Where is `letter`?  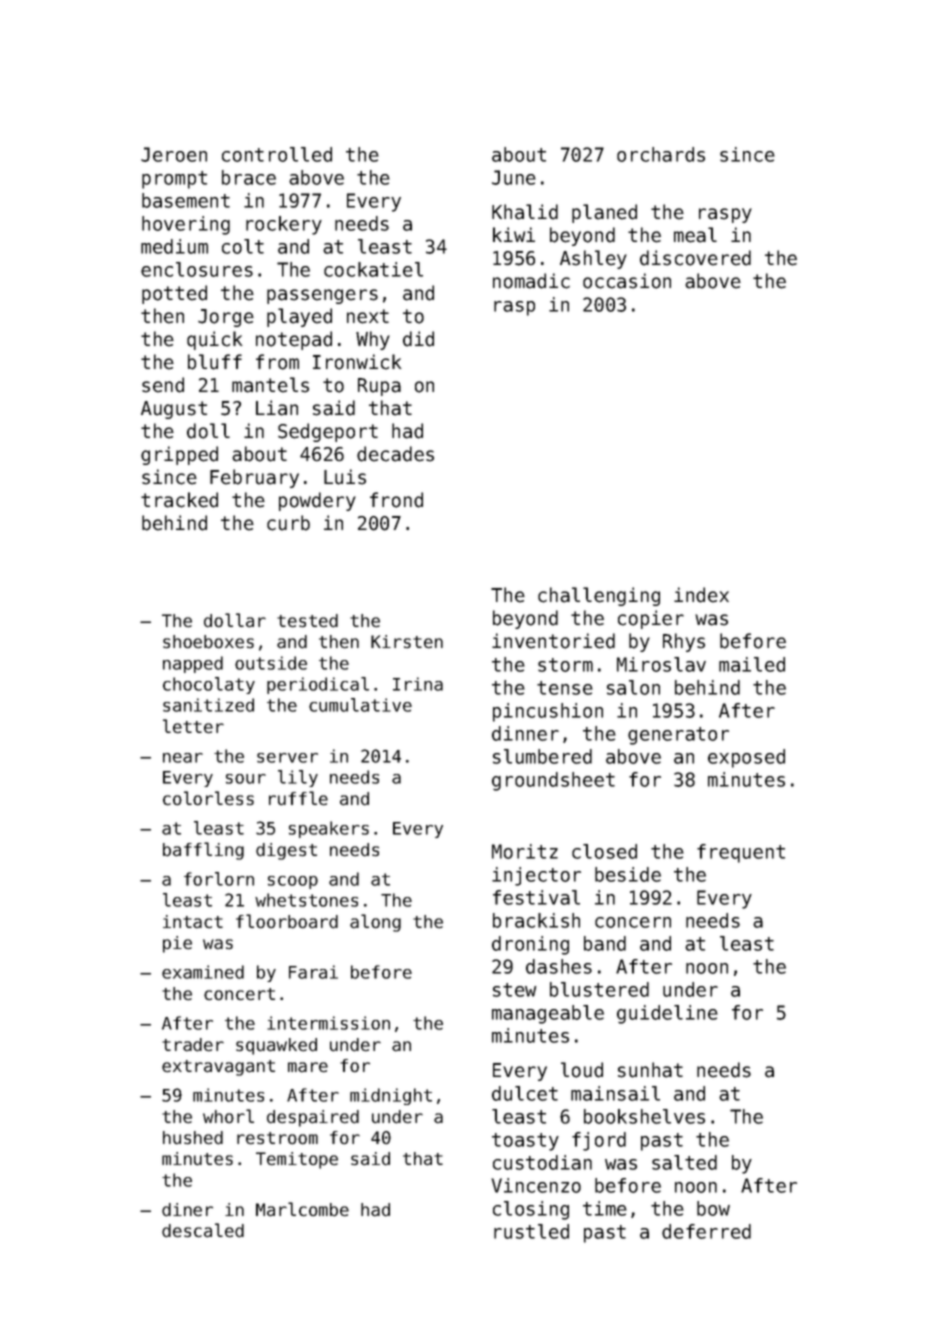
letter is located at coordinates (193, 726).
